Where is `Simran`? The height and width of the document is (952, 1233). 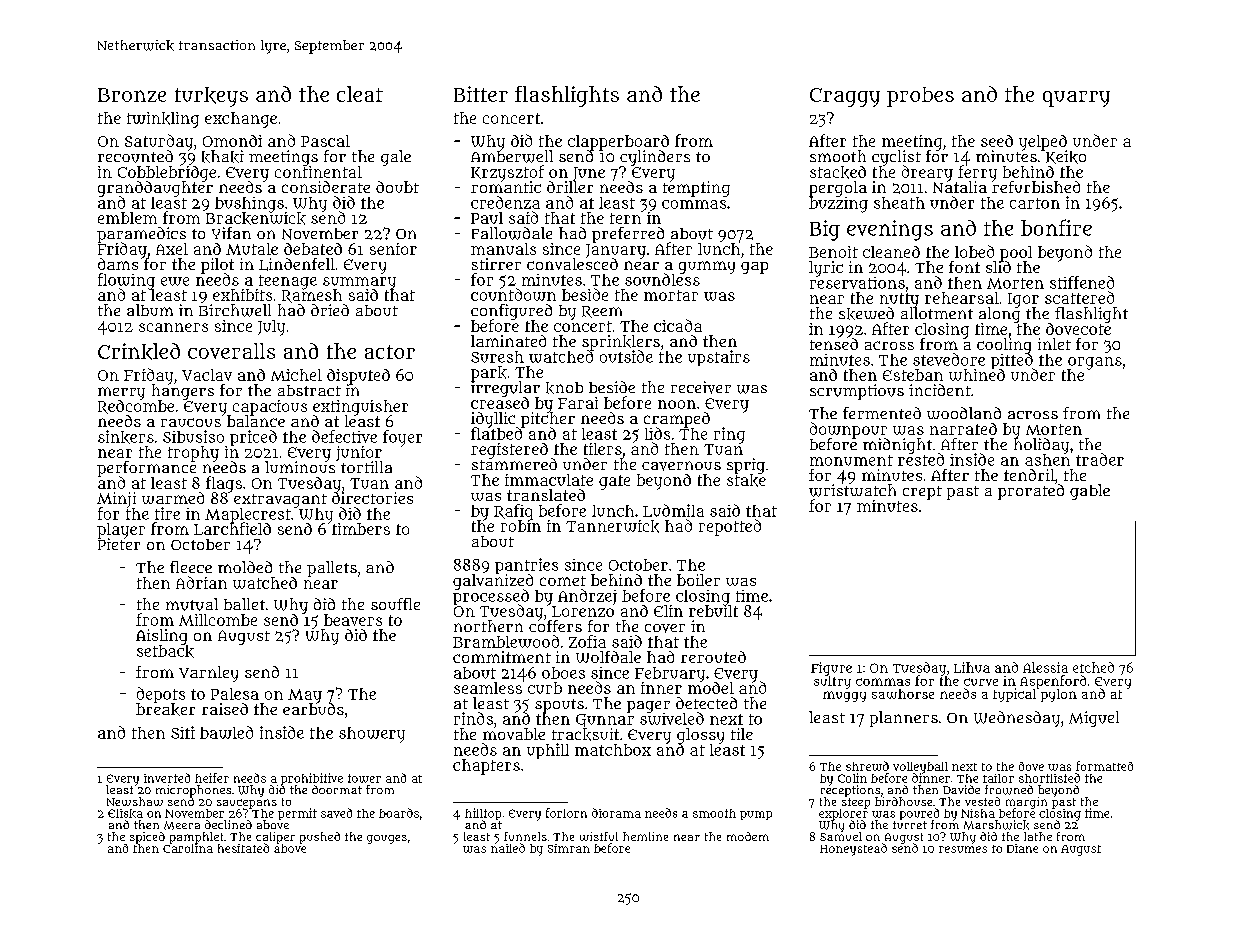 Simran is located at coordinates (569, 848).
